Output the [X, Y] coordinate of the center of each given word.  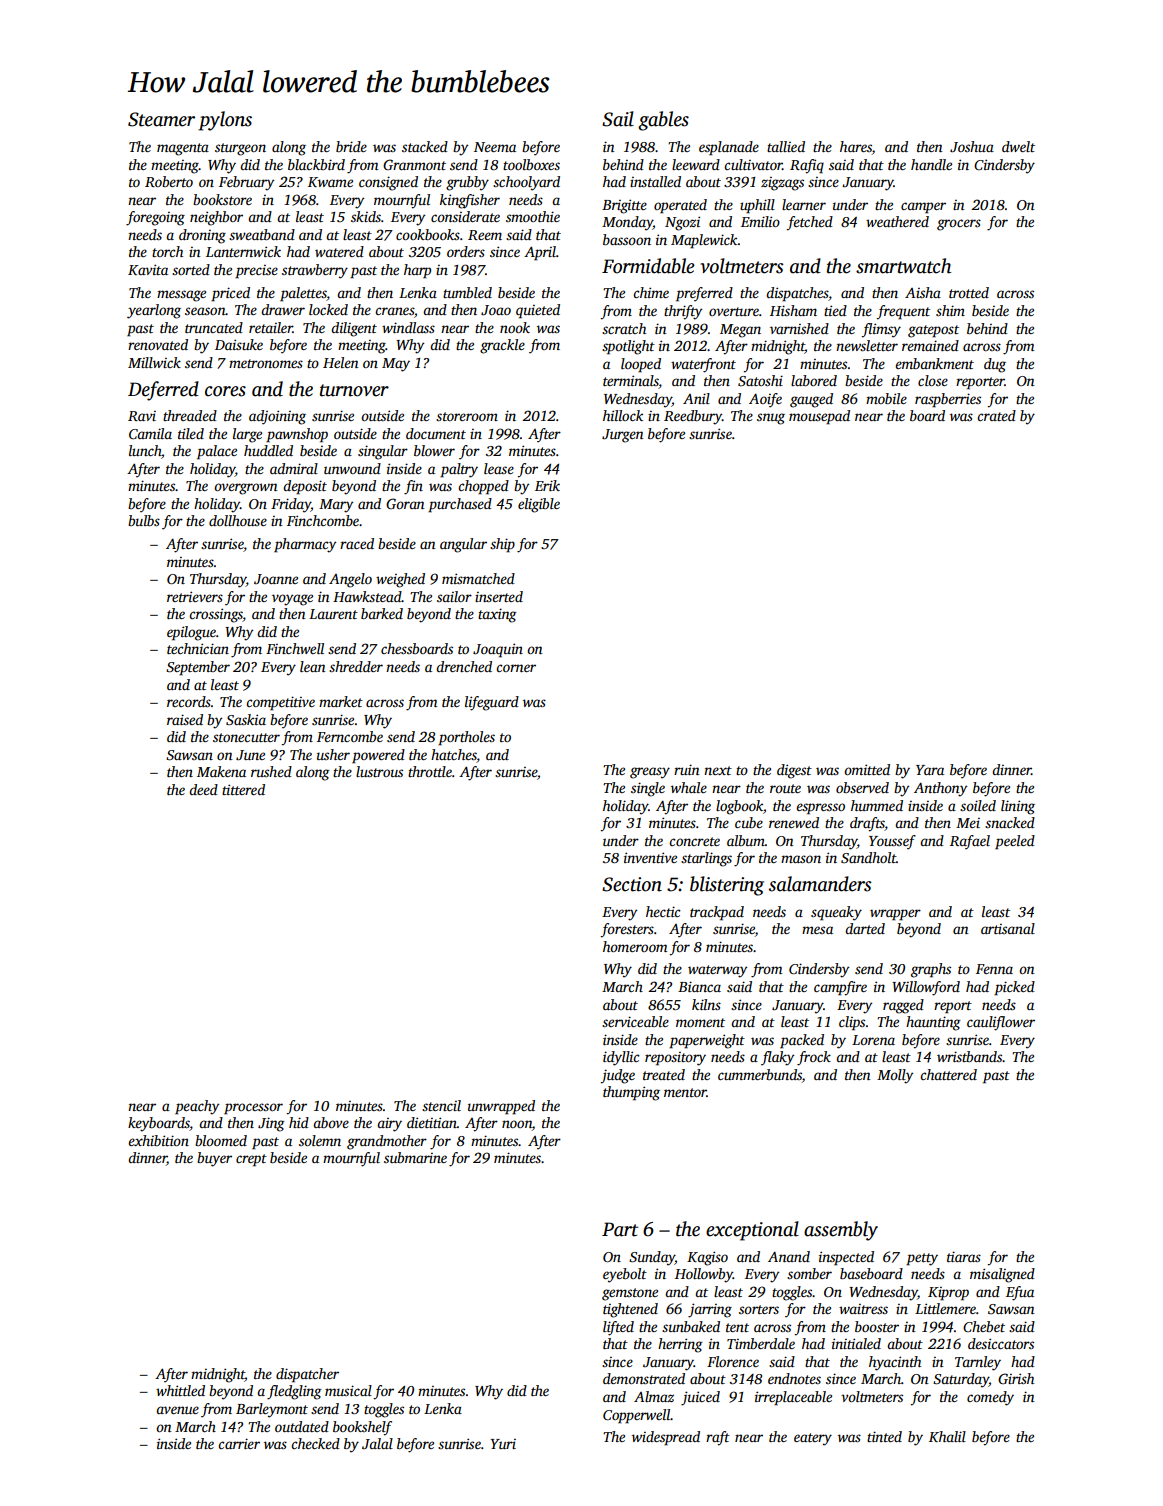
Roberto [169, 181]
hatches [454, 754]
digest [794, 771]
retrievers [195, 596]
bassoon [627, 239]
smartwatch [903, 266]
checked [315, 1443]
